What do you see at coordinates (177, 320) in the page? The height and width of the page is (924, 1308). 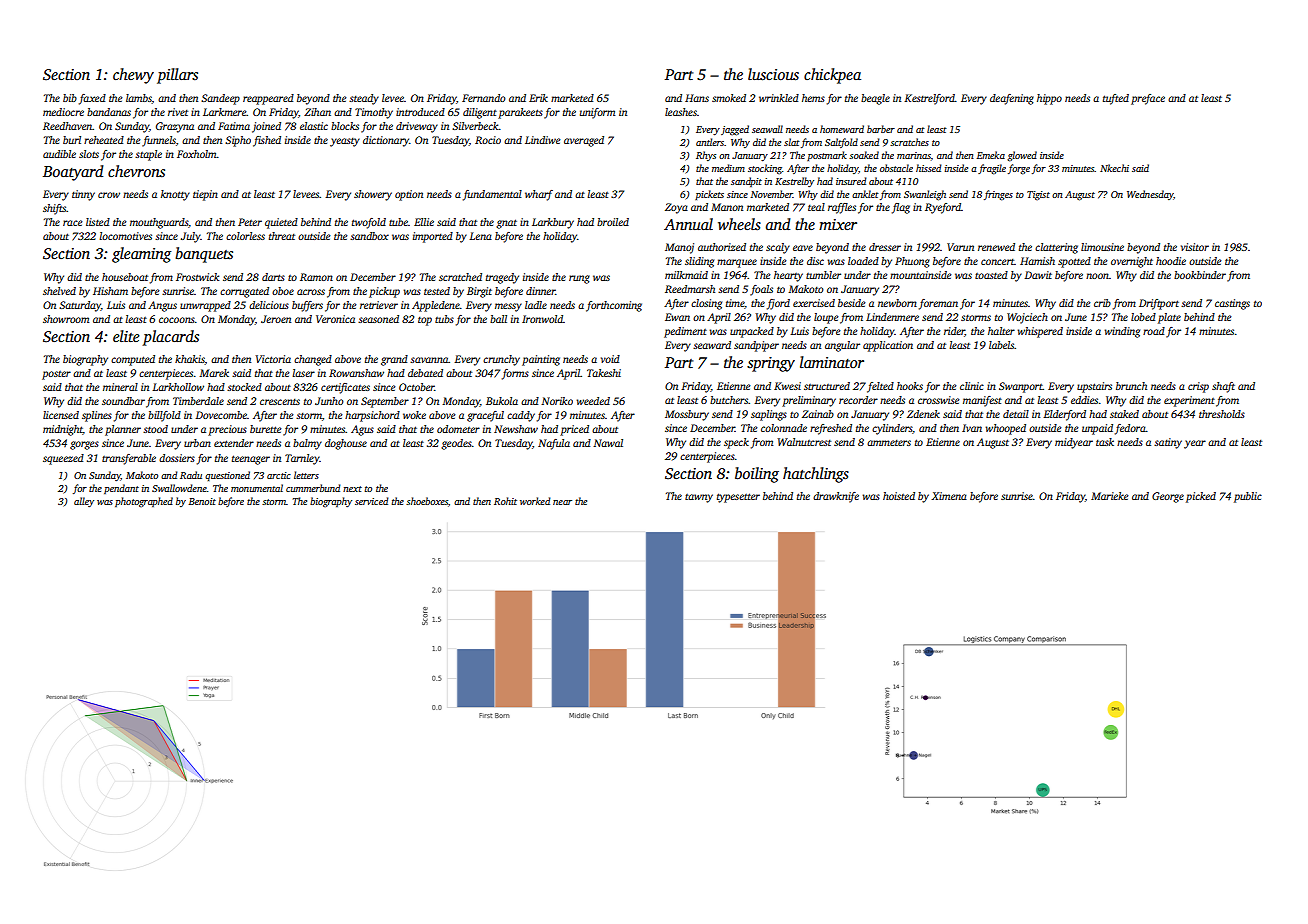 I see `cocoons` at bounding box center [177, 320].
